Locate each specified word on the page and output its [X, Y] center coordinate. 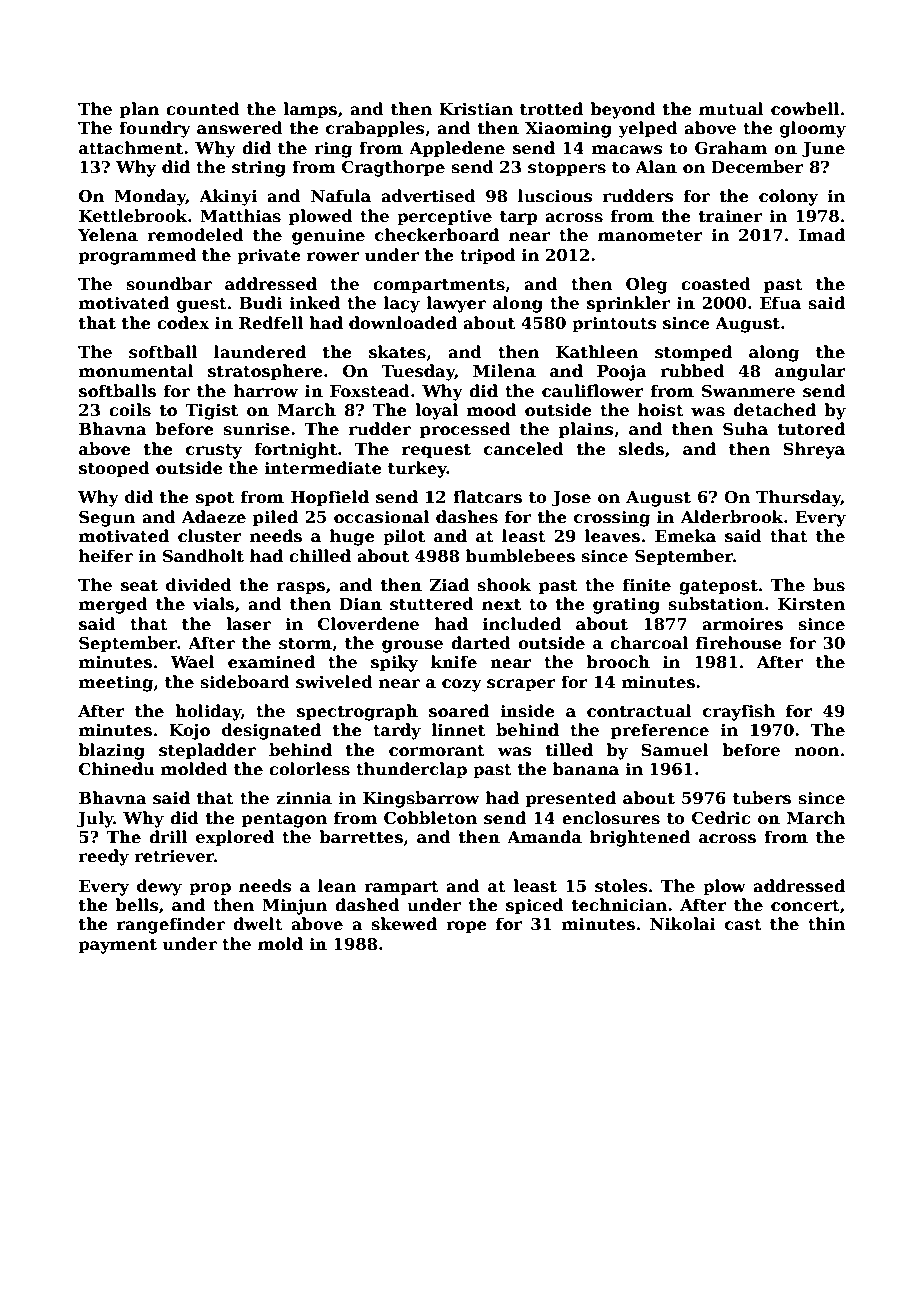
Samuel [675, 750]
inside [527, 711]
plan [139, 110]
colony [788, 197]
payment [117, 946]
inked [314, 303]
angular [810, 372]
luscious [555, 196]
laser [248, 624]
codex [183, 323]
